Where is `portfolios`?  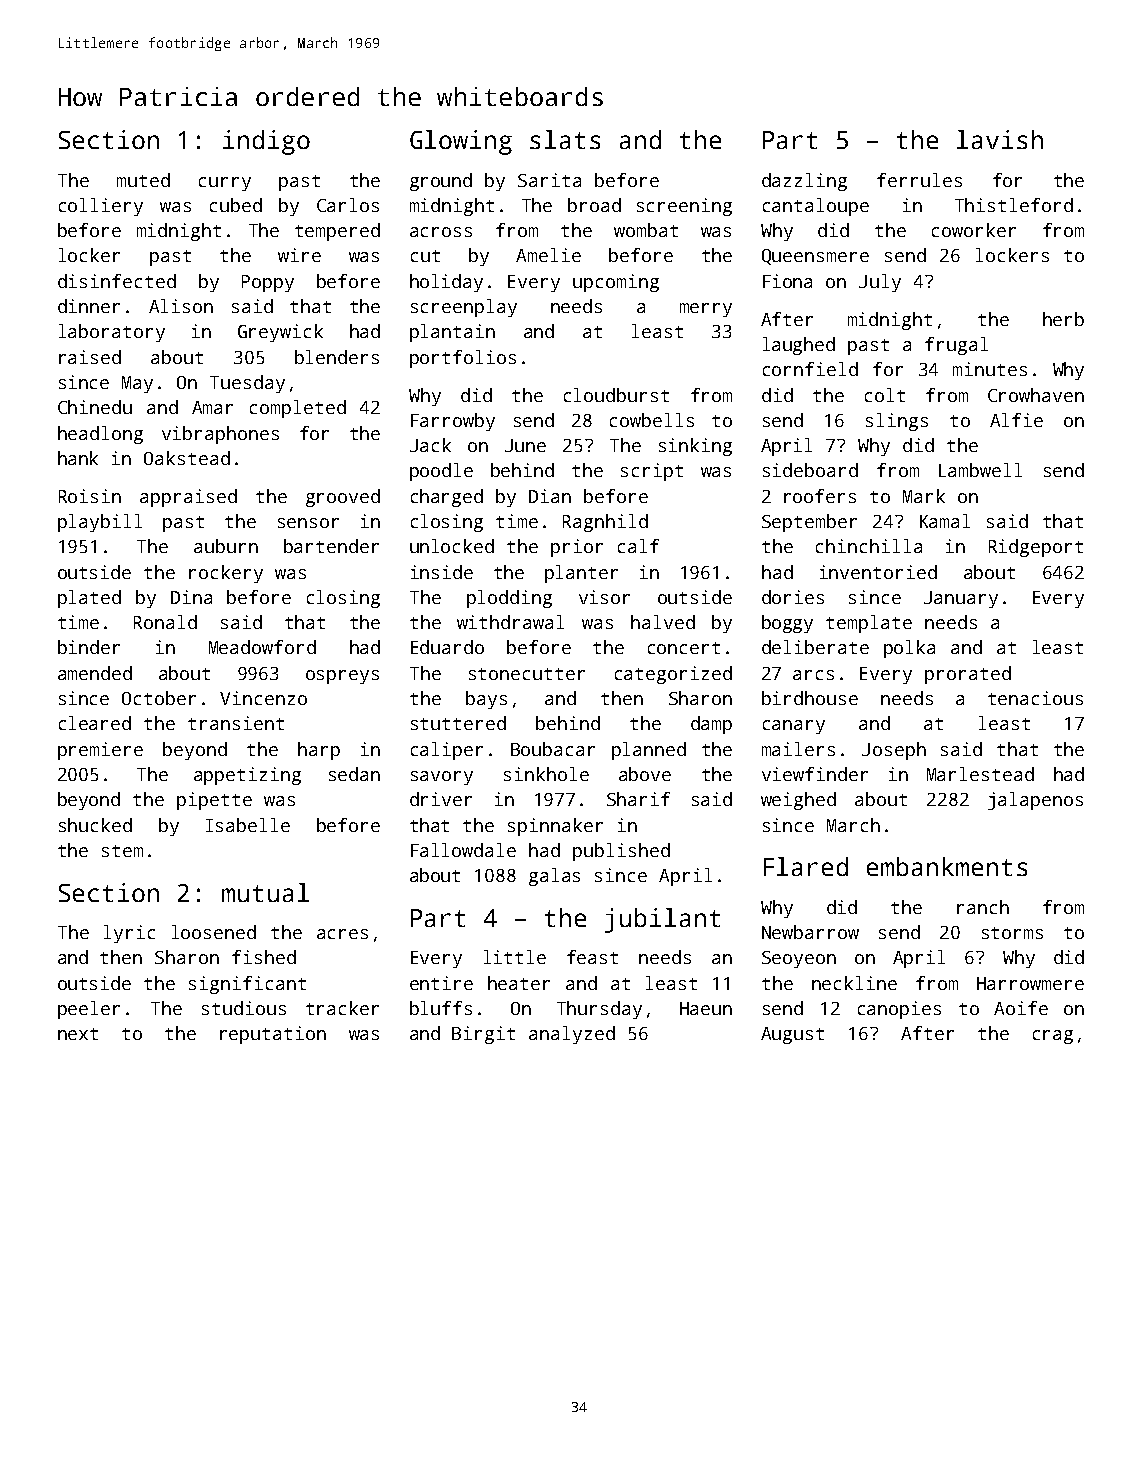
portfolios is located at coordinates (463, 359).
